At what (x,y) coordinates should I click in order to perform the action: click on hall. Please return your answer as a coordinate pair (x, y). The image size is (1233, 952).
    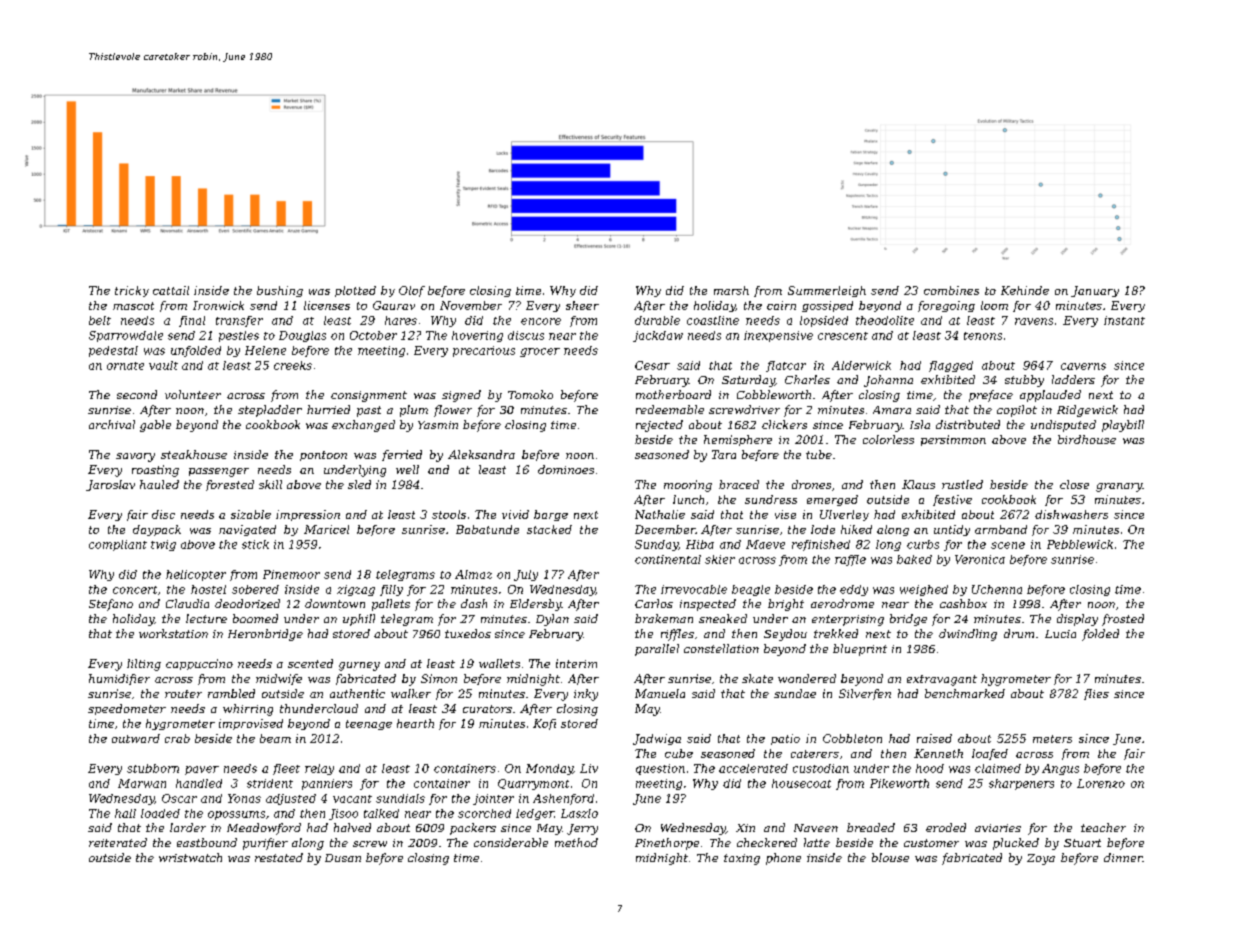
    Looking at the image, I should click on (125, 813).
